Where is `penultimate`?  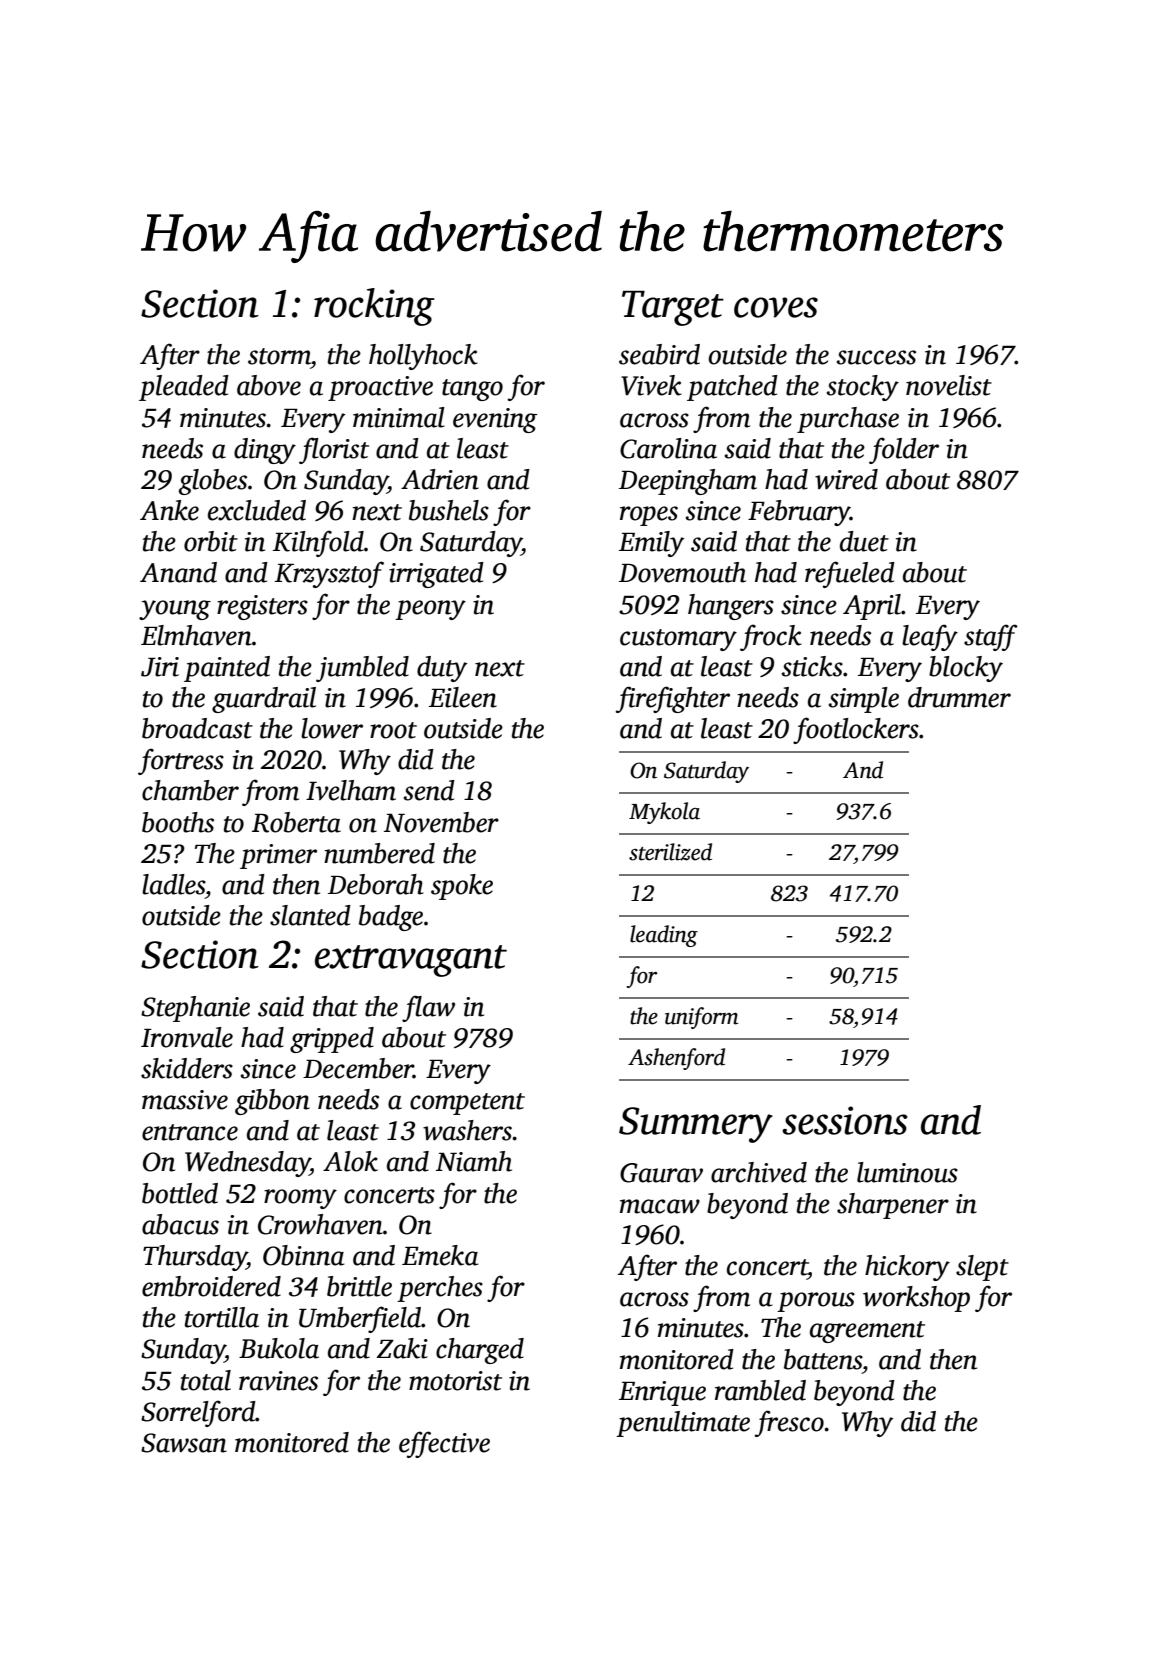
penultimate is located at coordinates (683, 1424).
